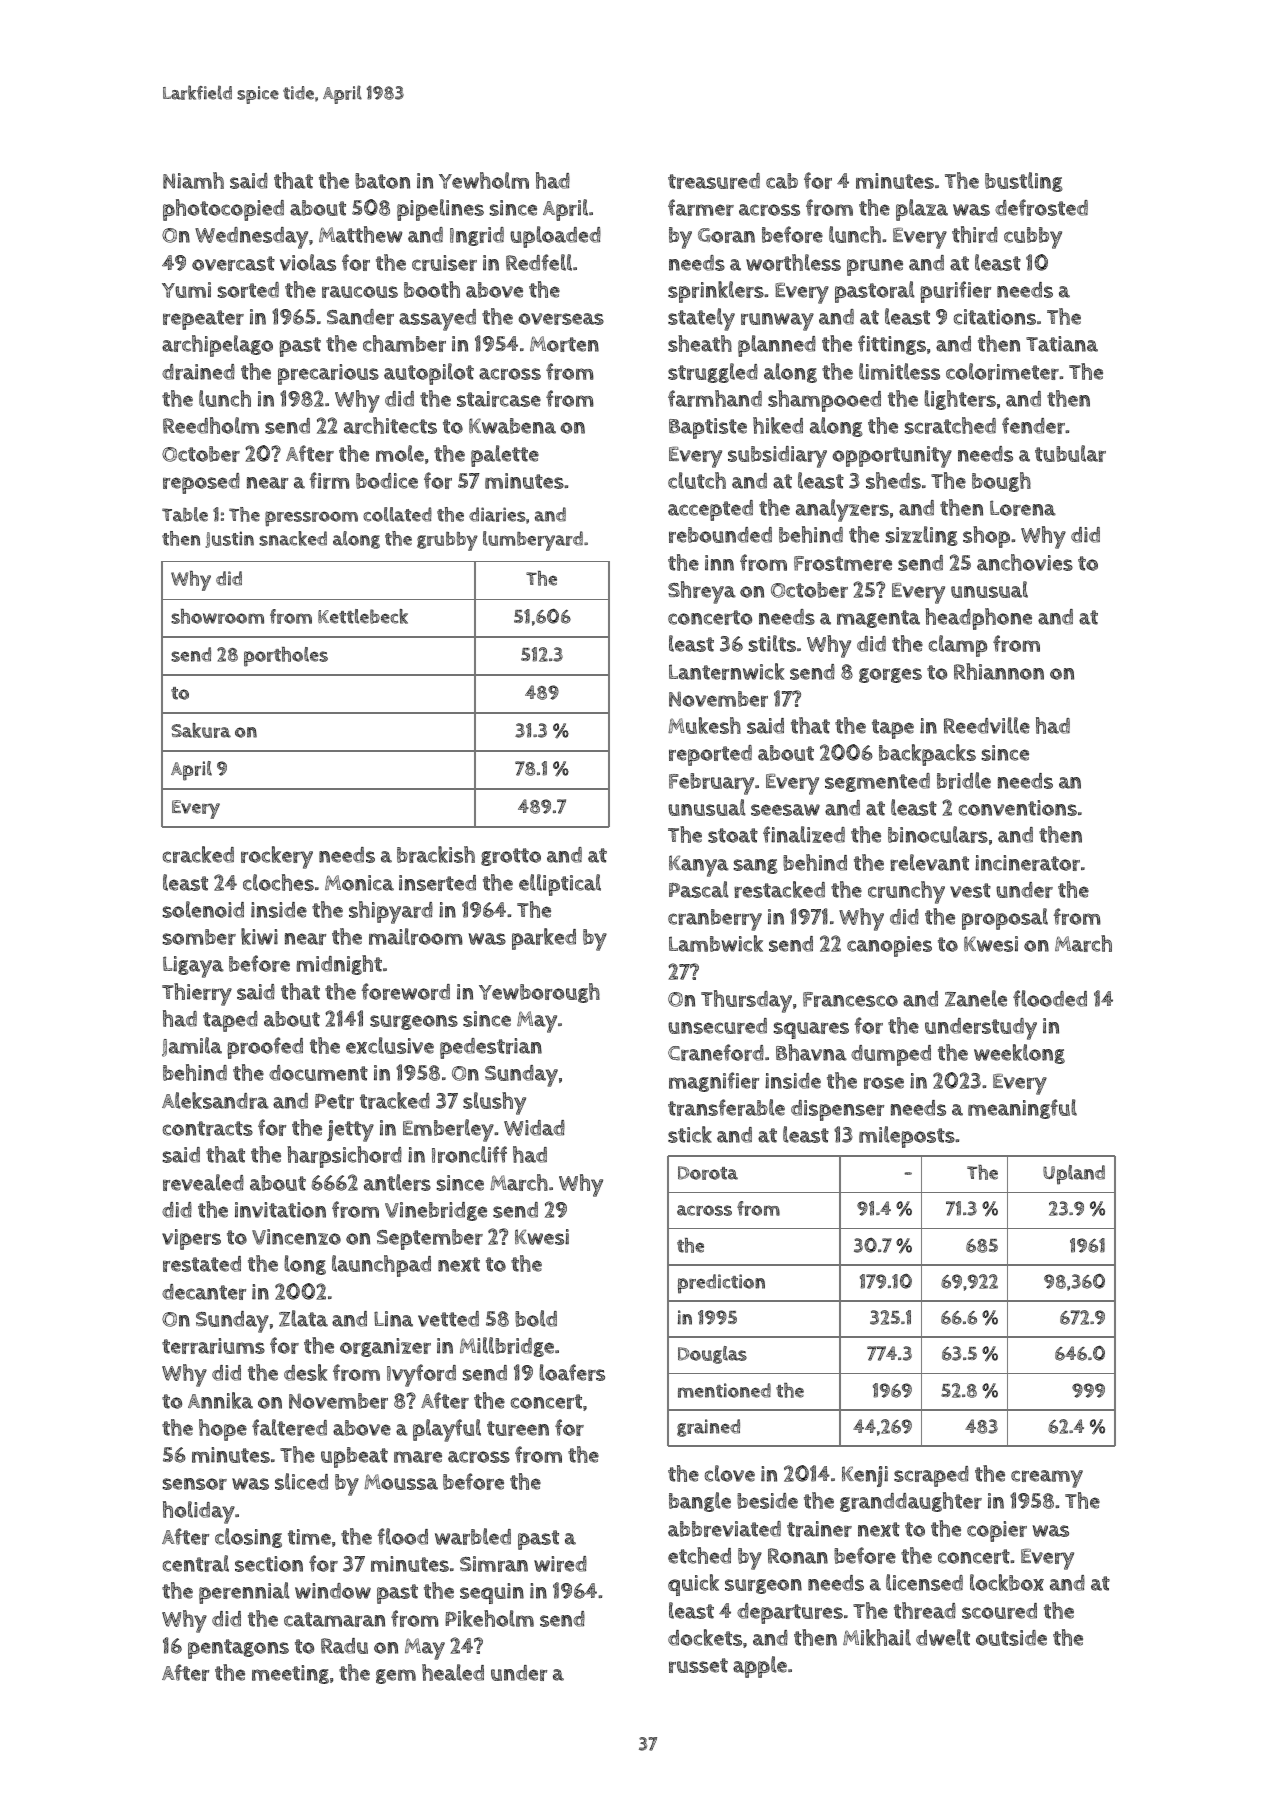  Describe the element at coordinates (701, 207) in the screenshot. I see `farmer` at that location.
